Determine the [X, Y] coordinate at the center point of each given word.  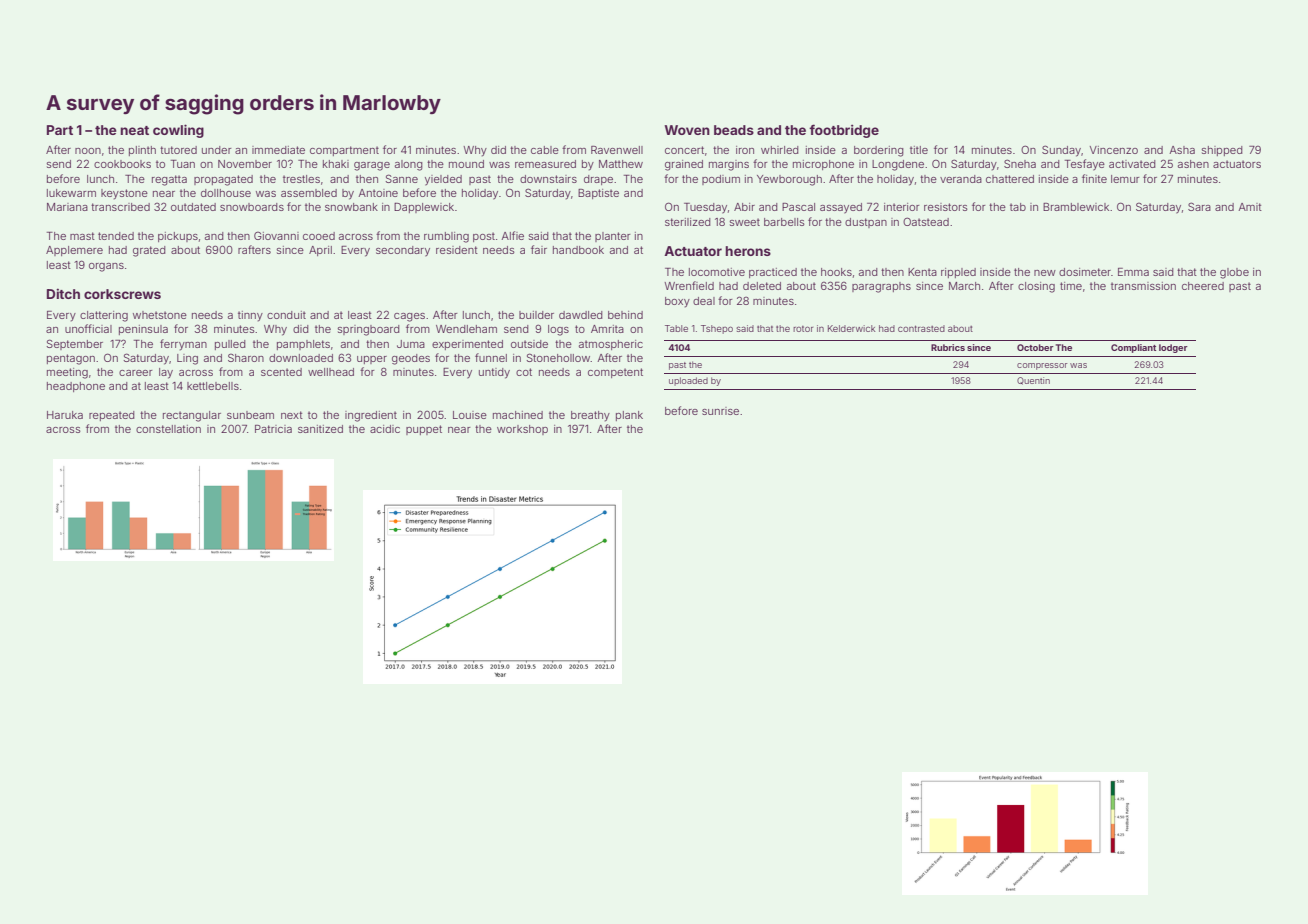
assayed [841, 208]
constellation [168, 429]
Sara [1199, 206]
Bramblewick [1076, 207]
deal [704, 301]
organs [106, 267]
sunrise [720, 411]
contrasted [921, 328]
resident [457, 250]
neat [134, 130]
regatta [169, 180]
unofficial [88, 328]
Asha [1182, 150]
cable [545, 150]
